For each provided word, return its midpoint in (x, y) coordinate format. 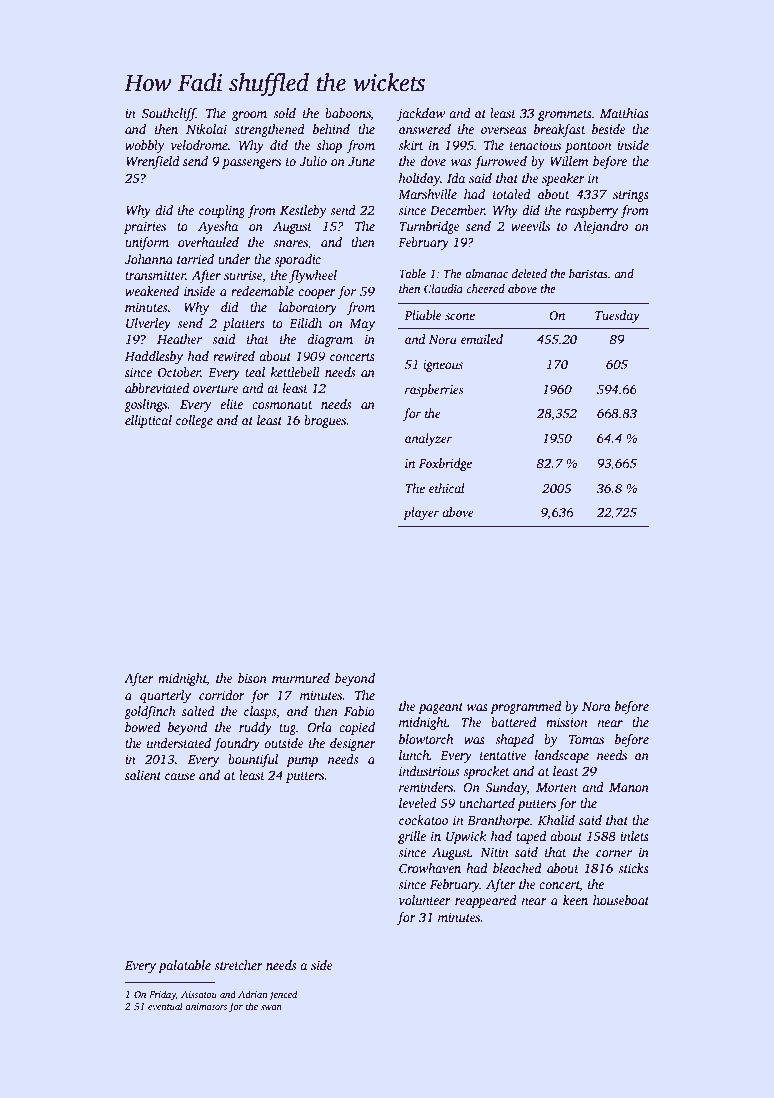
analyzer (428, 439)
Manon (629, 787)
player (421, 513)
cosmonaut (282, 405)
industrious (429, 771)
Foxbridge (445, 464)
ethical (447, 488)
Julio (313, 161)
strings (631, 196)
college (194, 421)
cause (180, 776)
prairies (145, 227)
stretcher (238, 965)
